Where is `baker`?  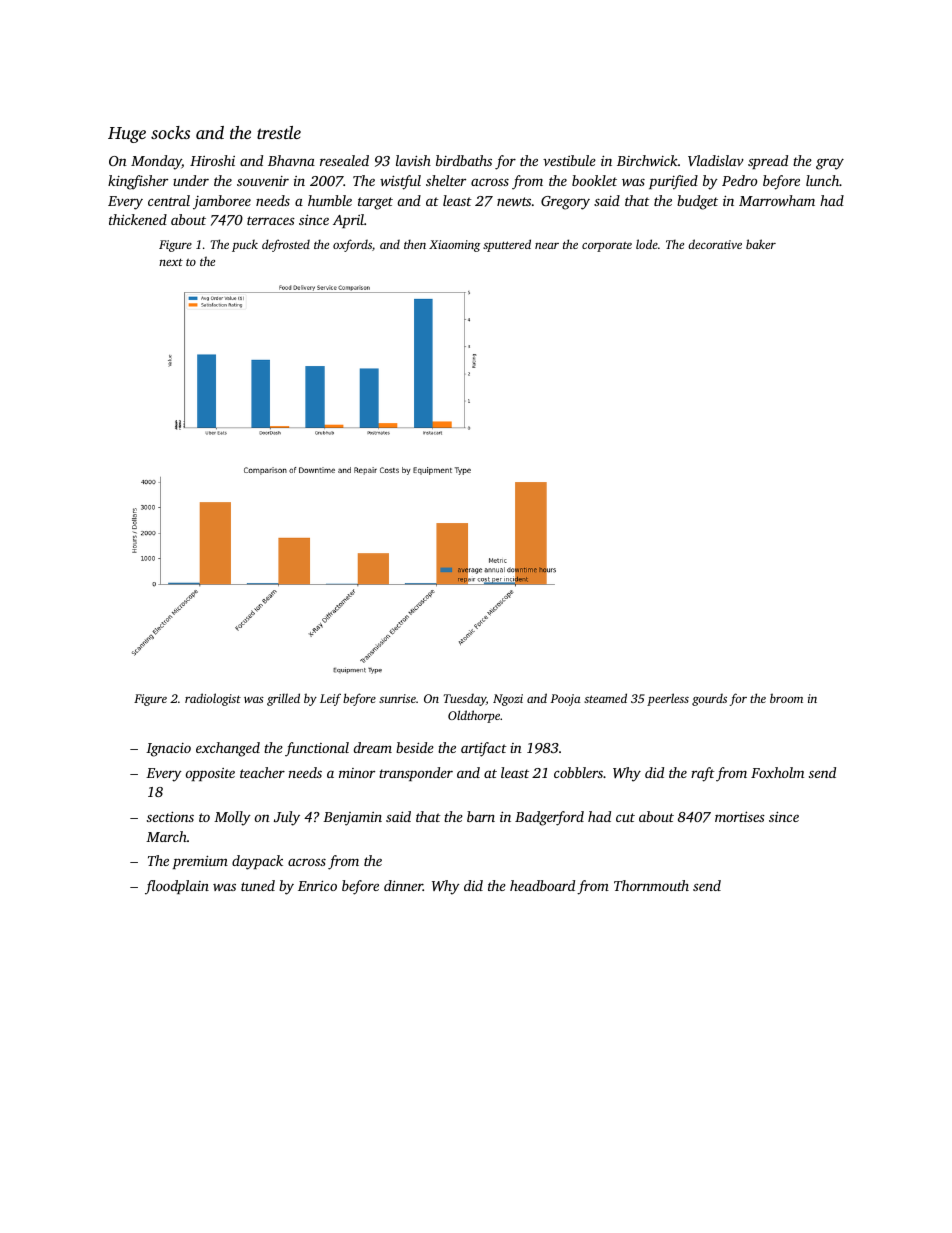
baker is located at coordinates (761, 244).
